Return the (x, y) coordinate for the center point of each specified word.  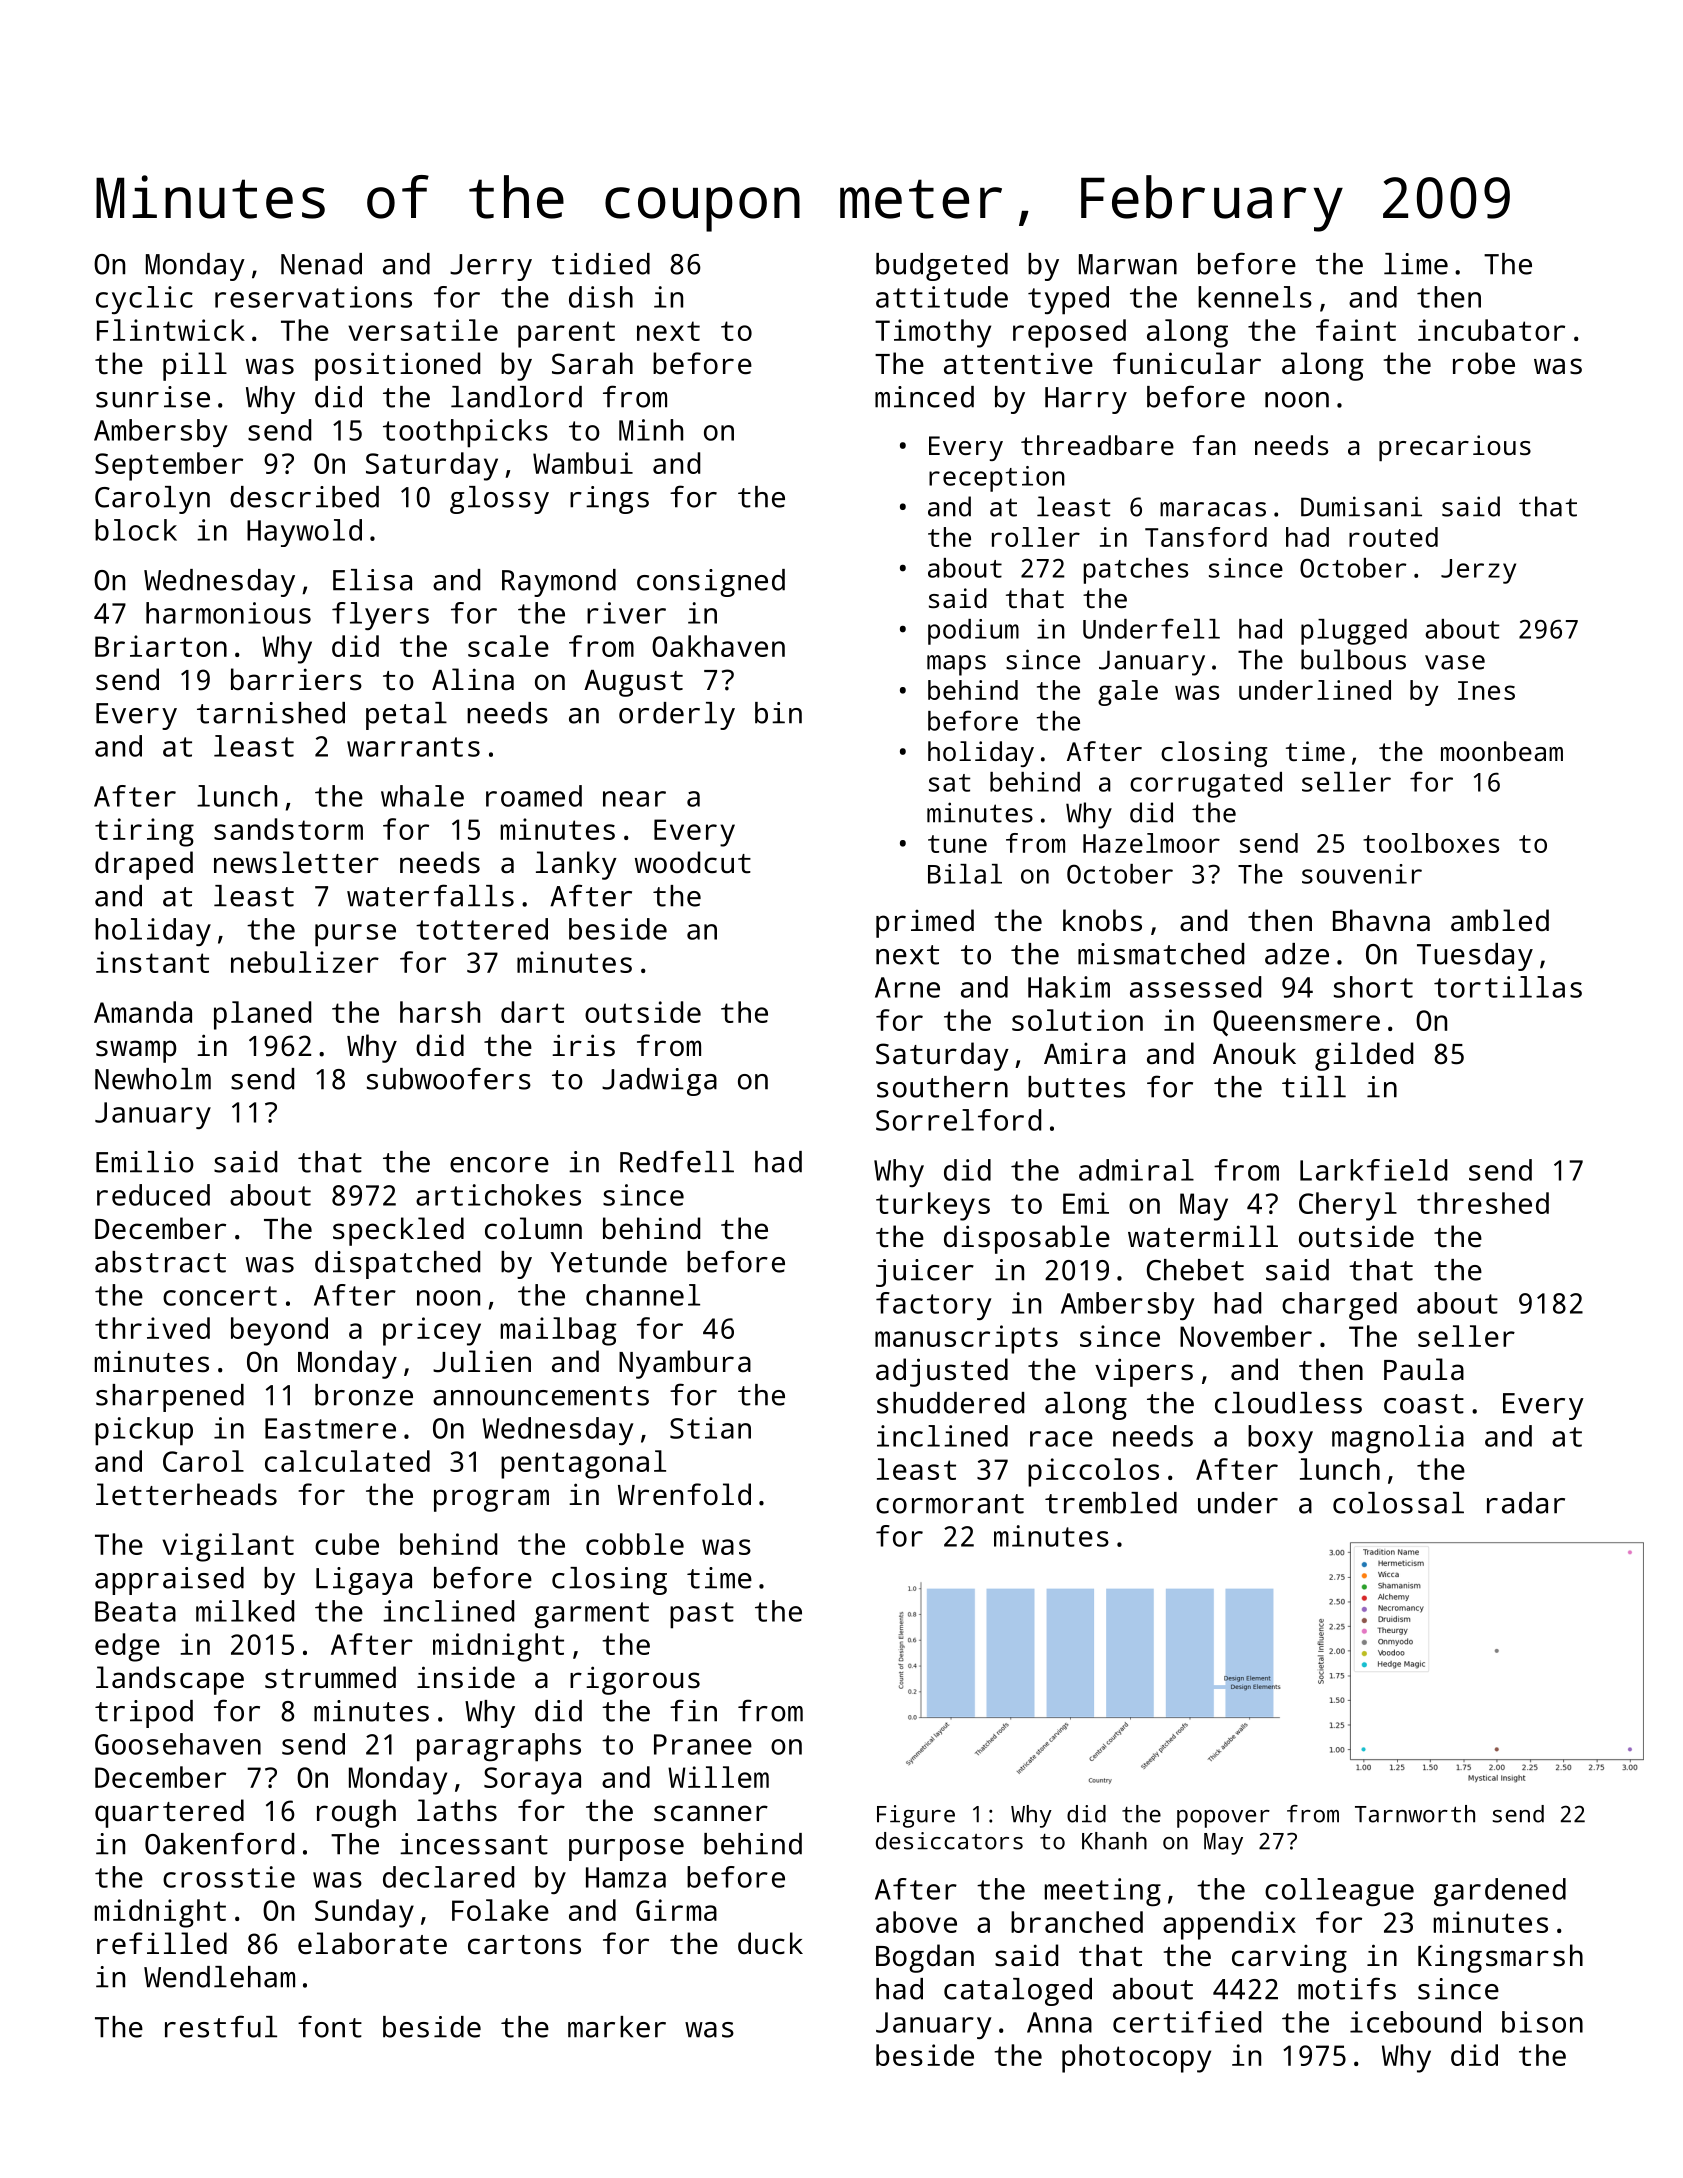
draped (144, 865)
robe (1484, 363)
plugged (1354, 632)
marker (617, 2027)
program (491, 1500)
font (330, 2026)
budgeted (942, 267)
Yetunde (608, 1262)
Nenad (321, 264)
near (634, 799)
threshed (1483, 1203)
